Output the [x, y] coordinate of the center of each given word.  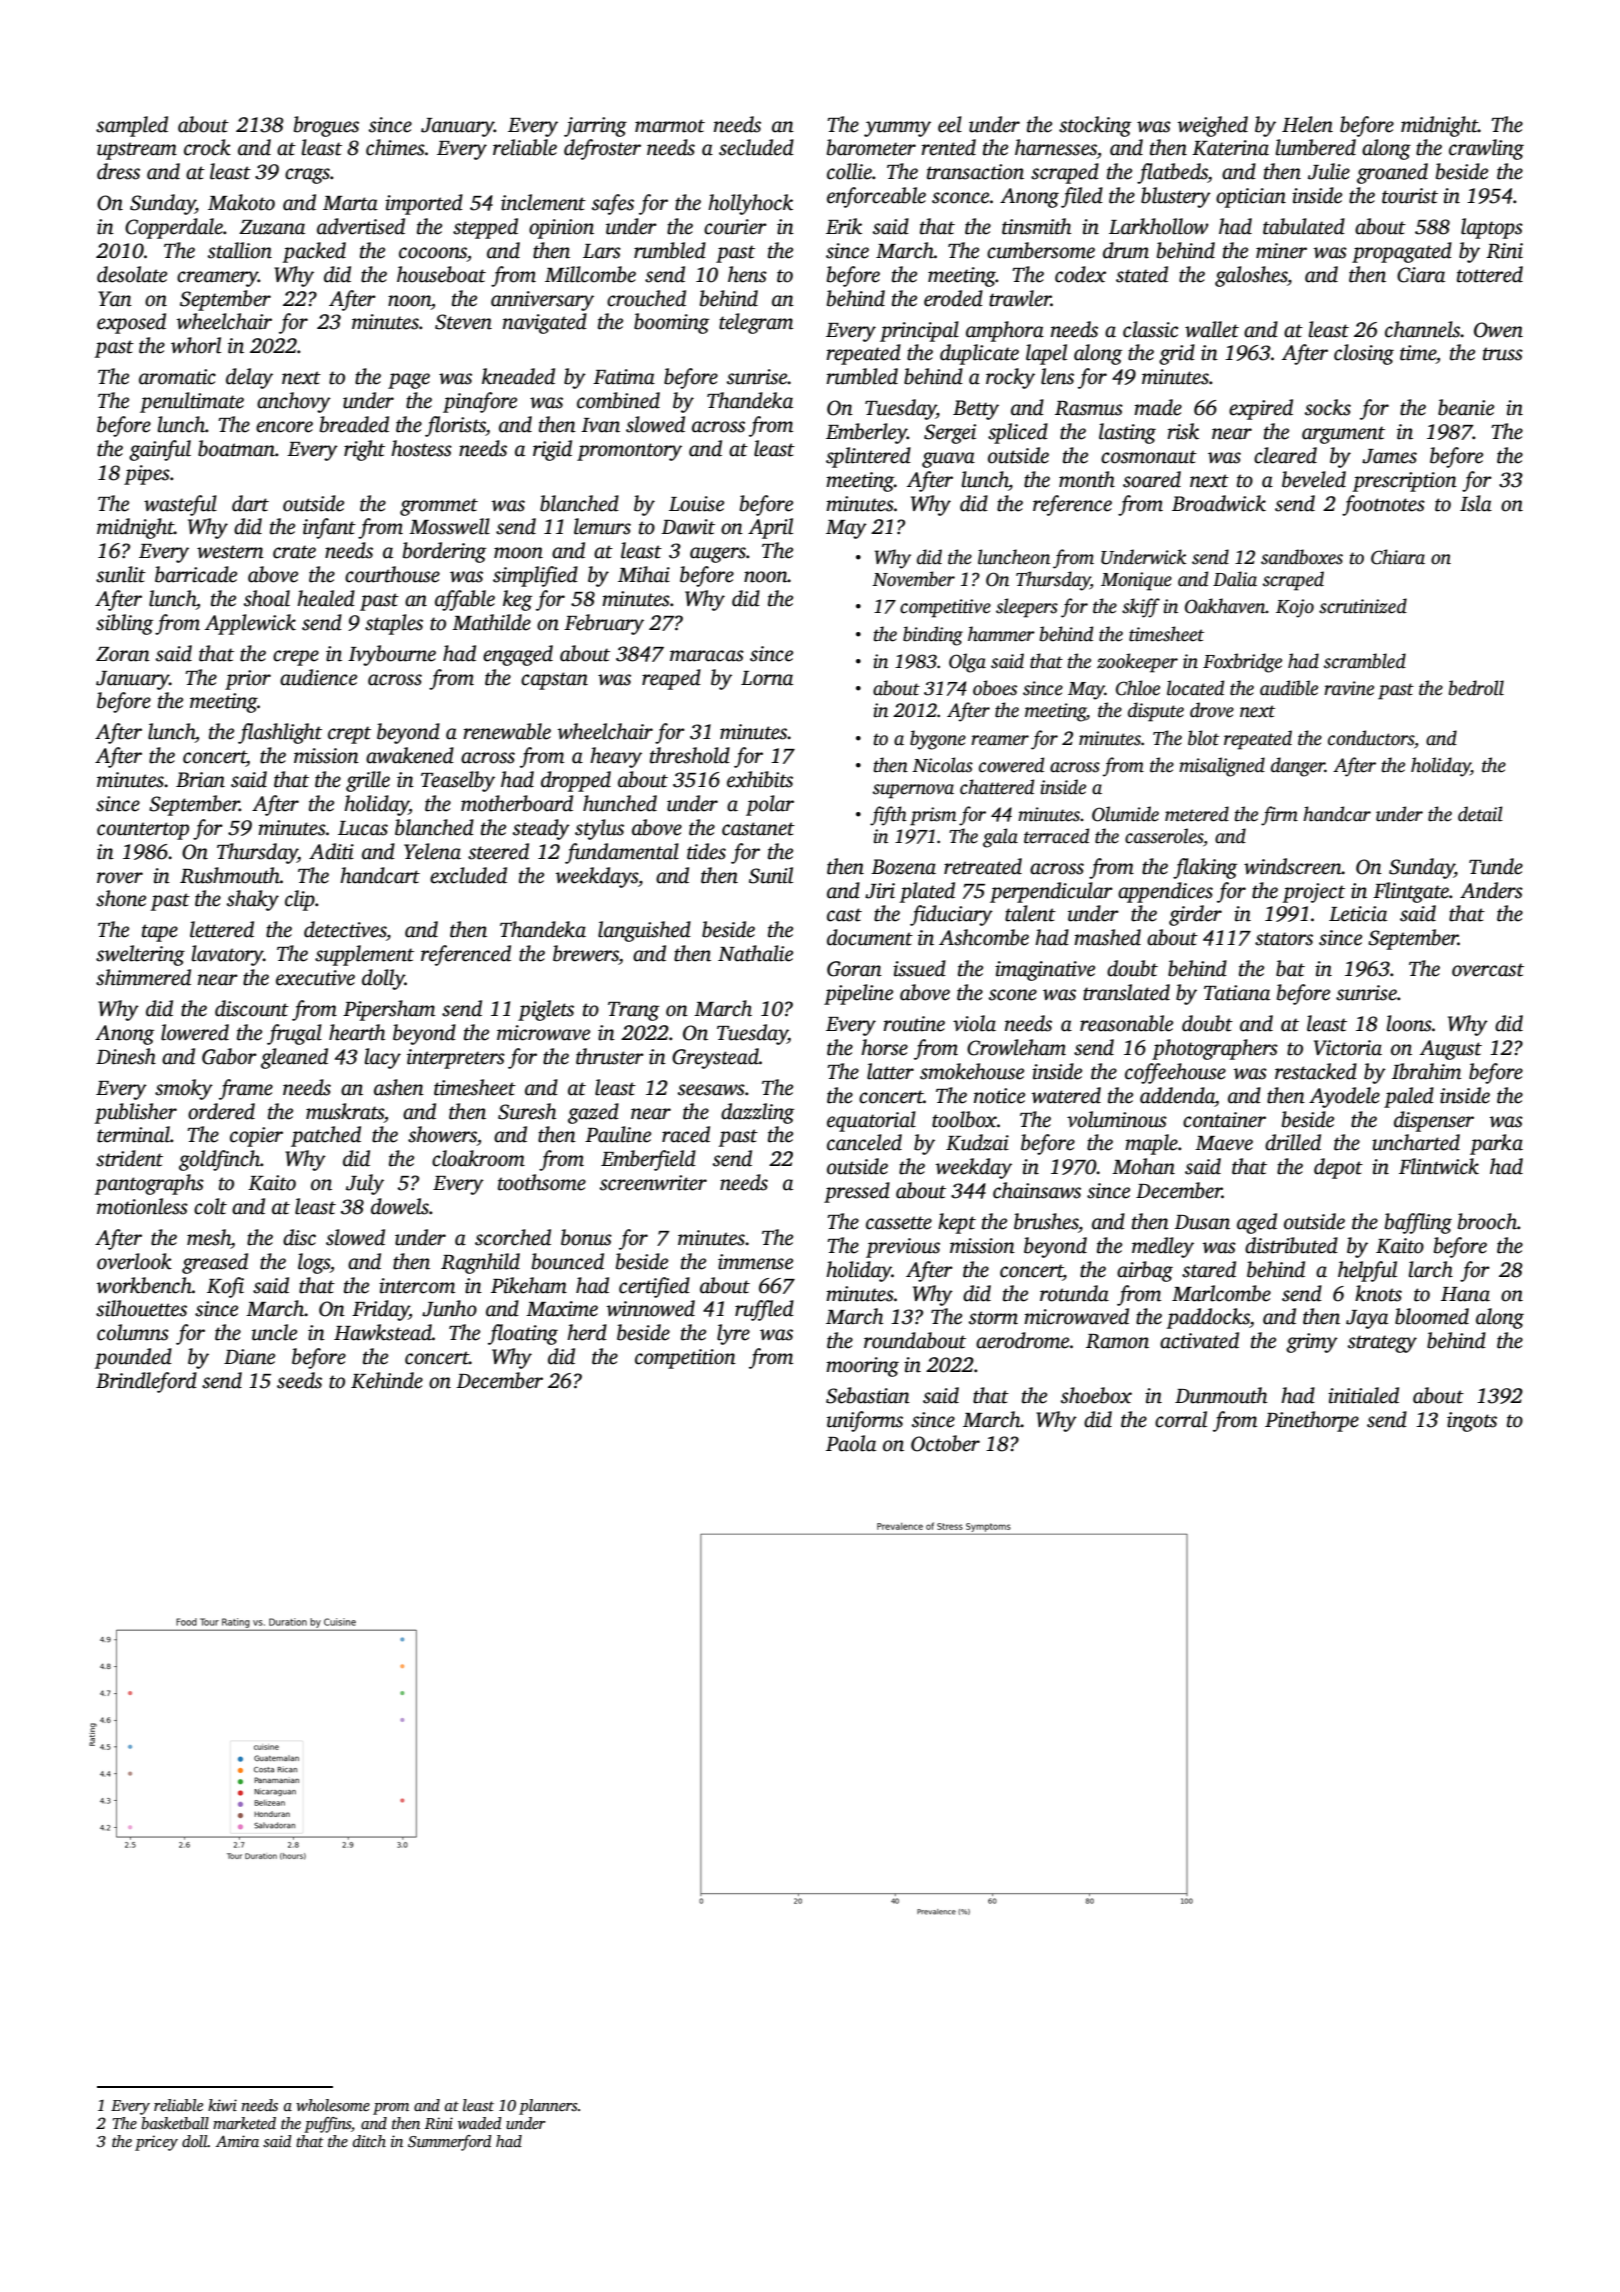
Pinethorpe [1312, 1421]
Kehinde [387, 1380]
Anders [1491, 890]
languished [644, 931]
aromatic [177, 377]
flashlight [280, 733]
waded [480, 2123]
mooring [862, 1367]
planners [548, 2107]
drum [1126, 250]
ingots [1472, 1422]
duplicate [979, 354]
